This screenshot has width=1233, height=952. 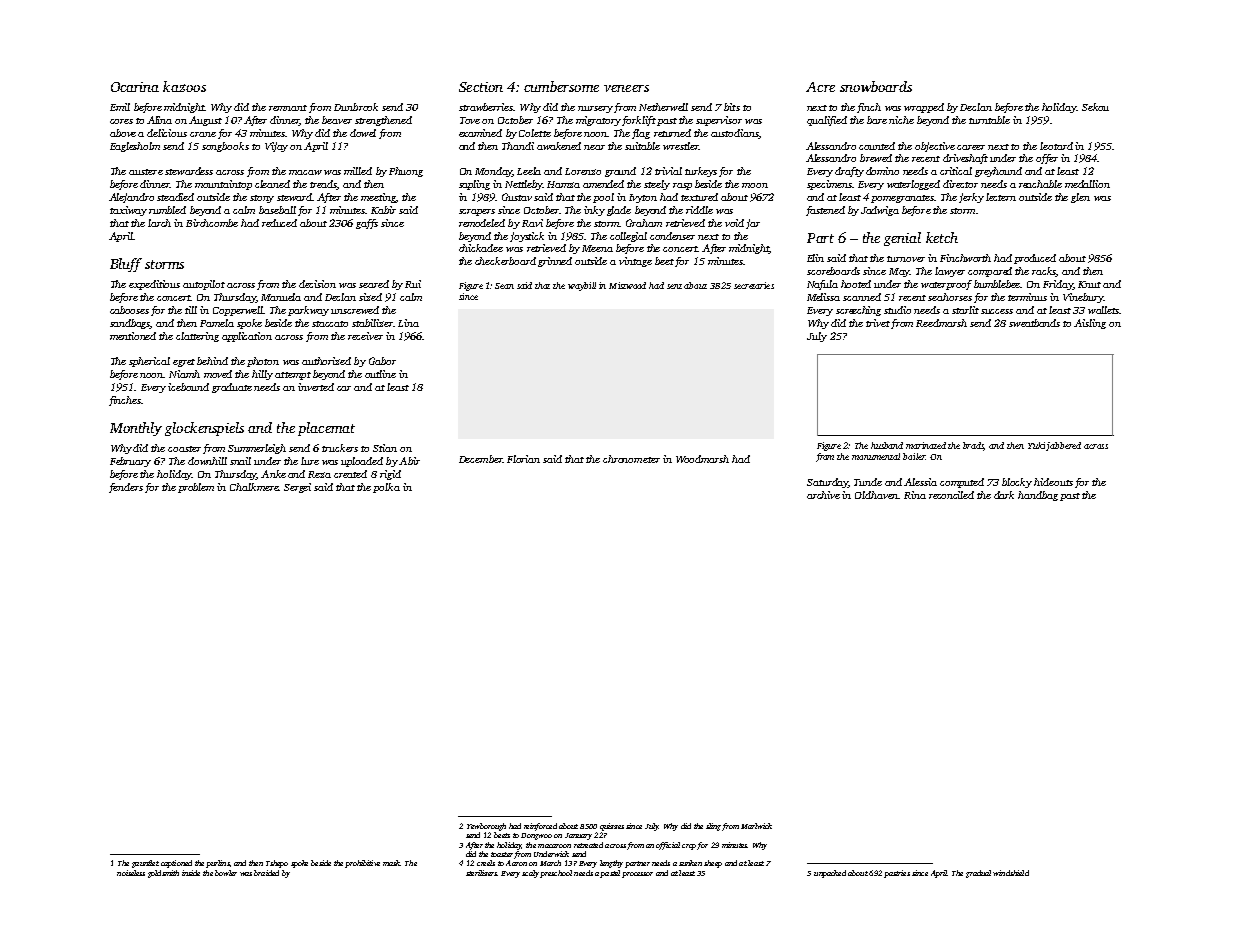 I want to click on braided, so click(x=266, y=873).
